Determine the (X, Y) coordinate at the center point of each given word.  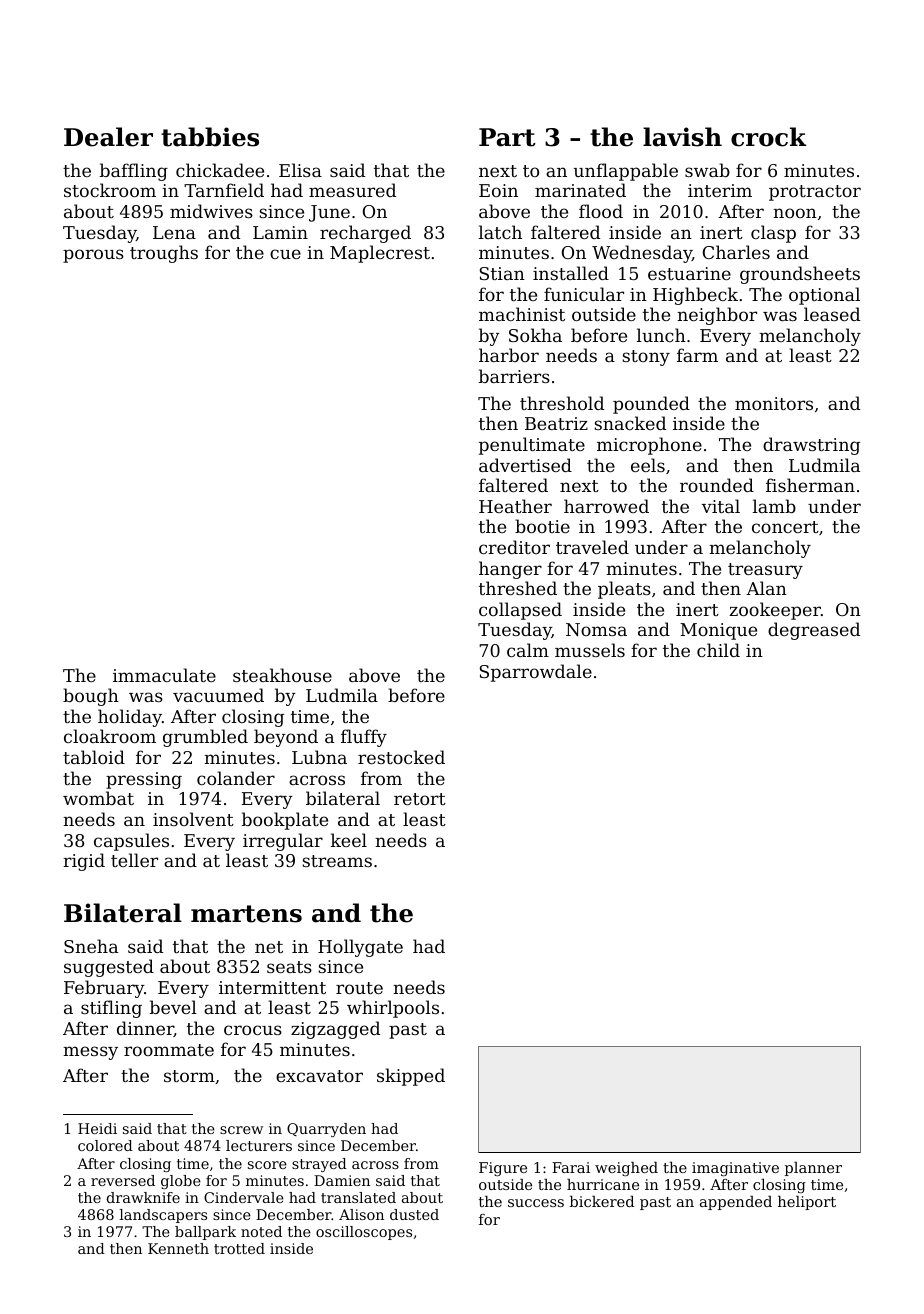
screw (241, 1130)
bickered (602, 1201)
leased (832, 314)
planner (813, 1169)
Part (507, 137)
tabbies (210, 137)
